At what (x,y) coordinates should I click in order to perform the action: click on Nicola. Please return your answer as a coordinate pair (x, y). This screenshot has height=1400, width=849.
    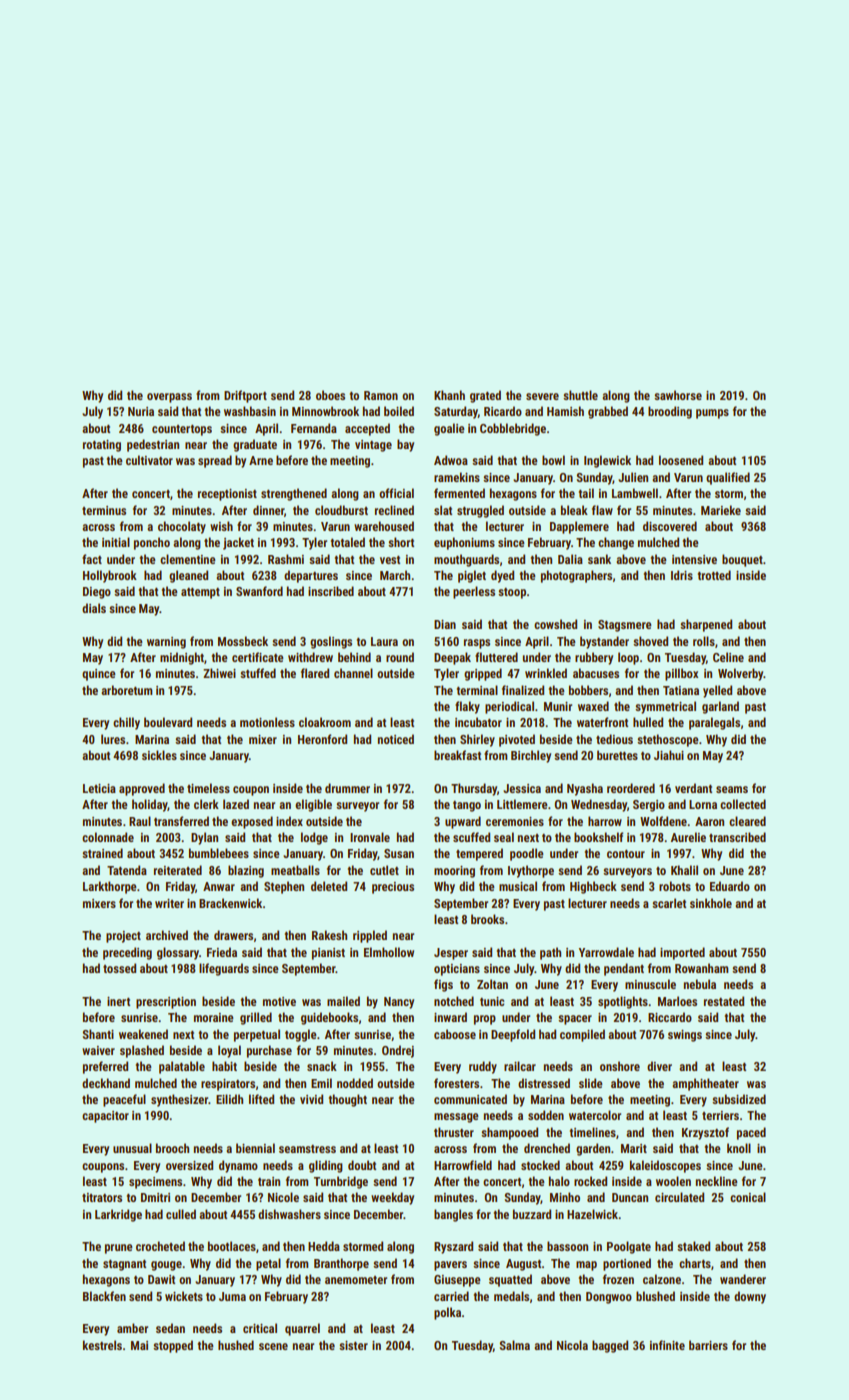
    Looking at the image, I should click on (572, 1345).
